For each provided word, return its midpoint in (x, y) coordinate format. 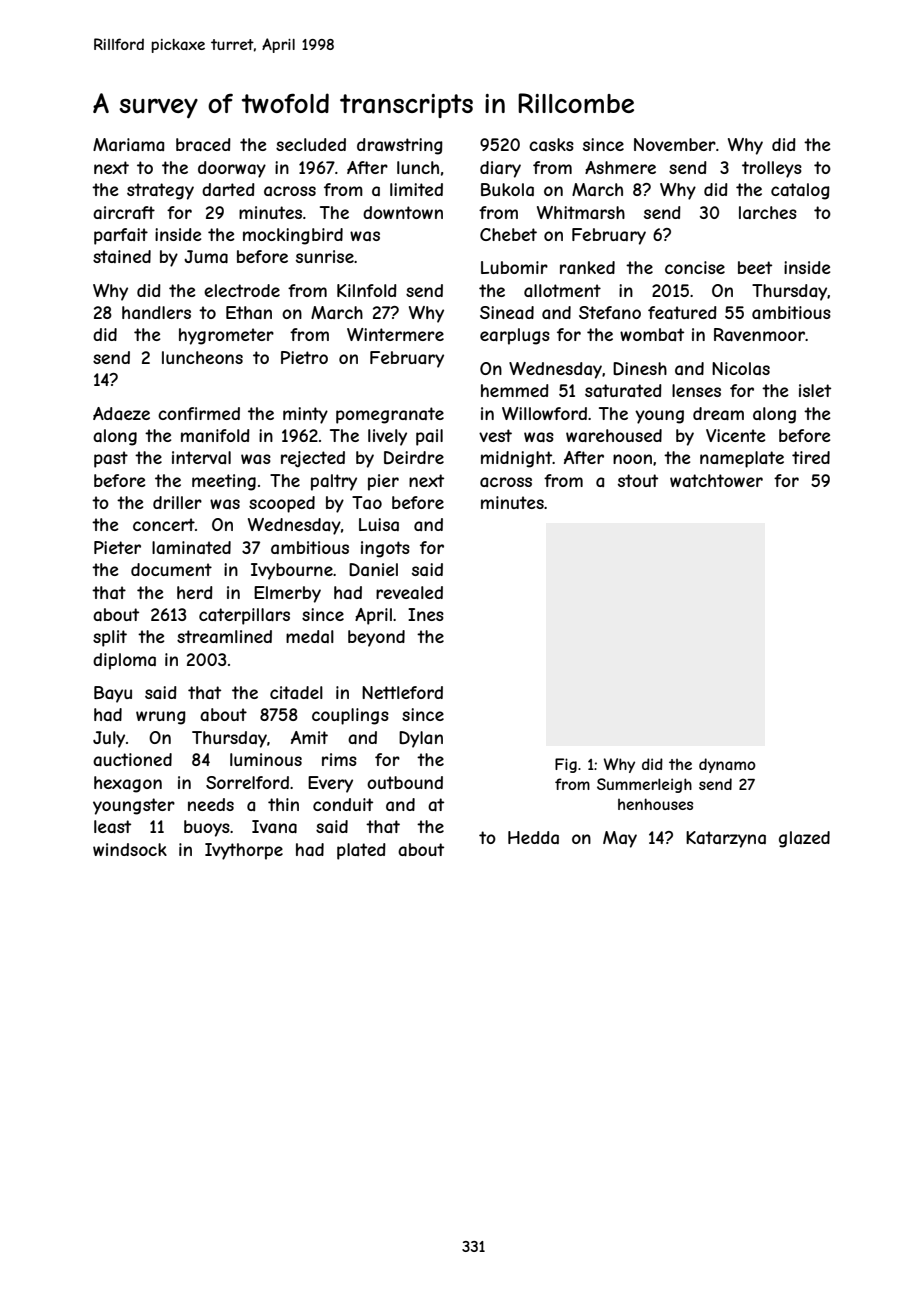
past (111, 459)
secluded (311, 144)
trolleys (772, 169)
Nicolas (741, 368)
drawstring (400, 146)
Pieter (117, 547)
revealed (409, 592)
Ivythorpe (244, 851)
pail (429, 437)
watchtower (716, 480)
